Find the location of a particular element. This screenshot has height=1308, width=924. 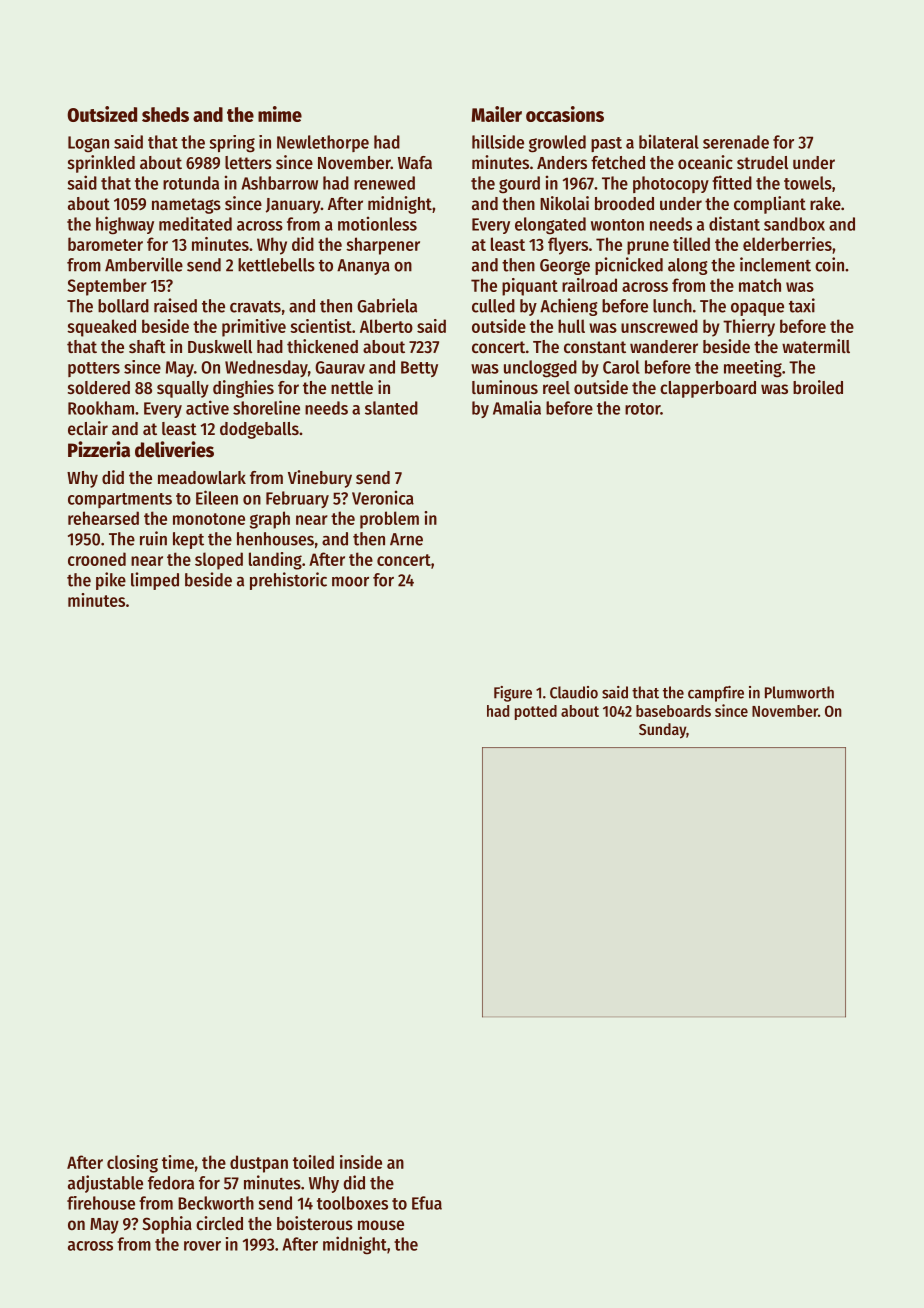

Sunday is located at coordinates (662, 731).
